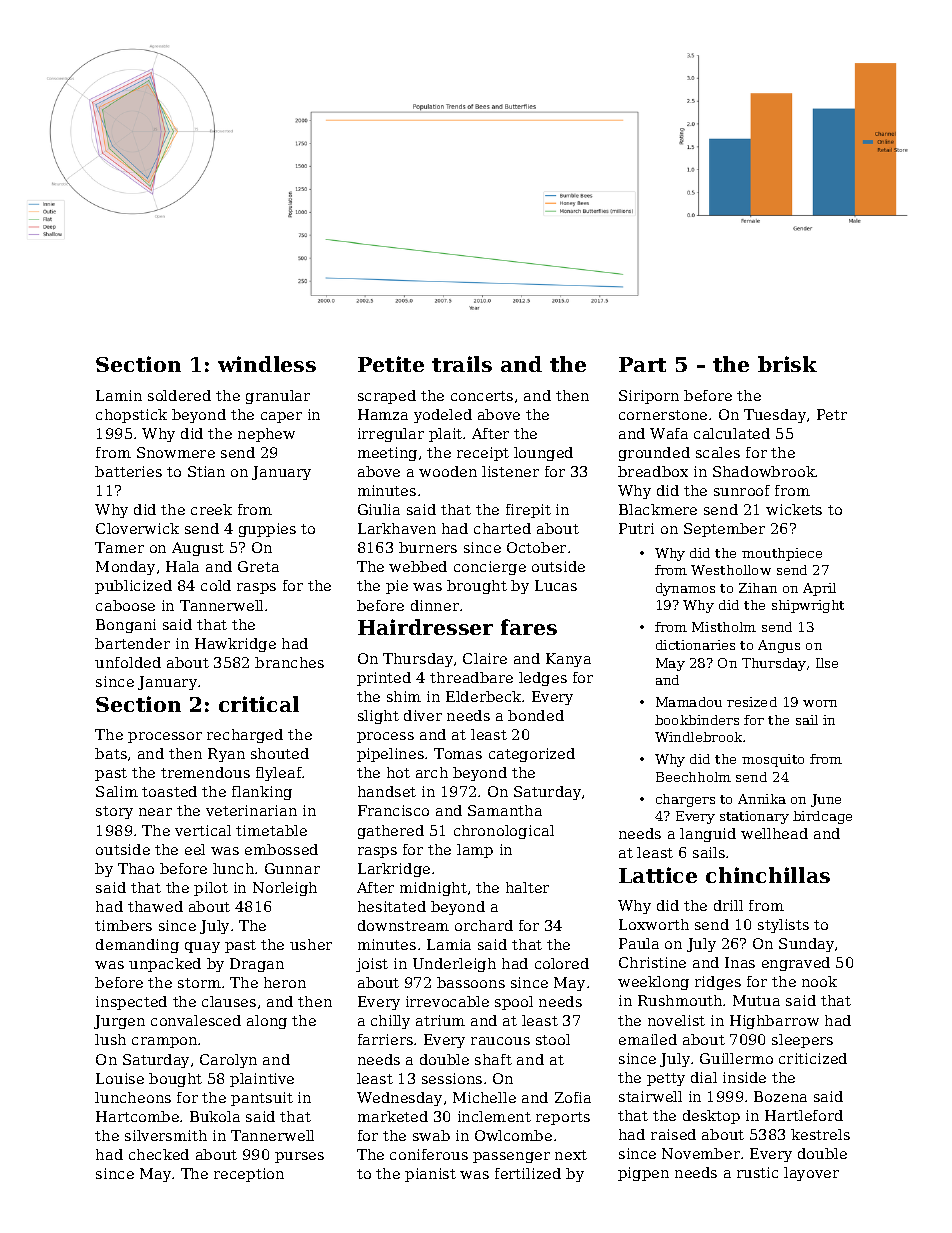 This image has width=952, height=1233. What do you see at coordinates (773, 760) in the image?
I see `mosquito` at bounding box center [773, 760].
